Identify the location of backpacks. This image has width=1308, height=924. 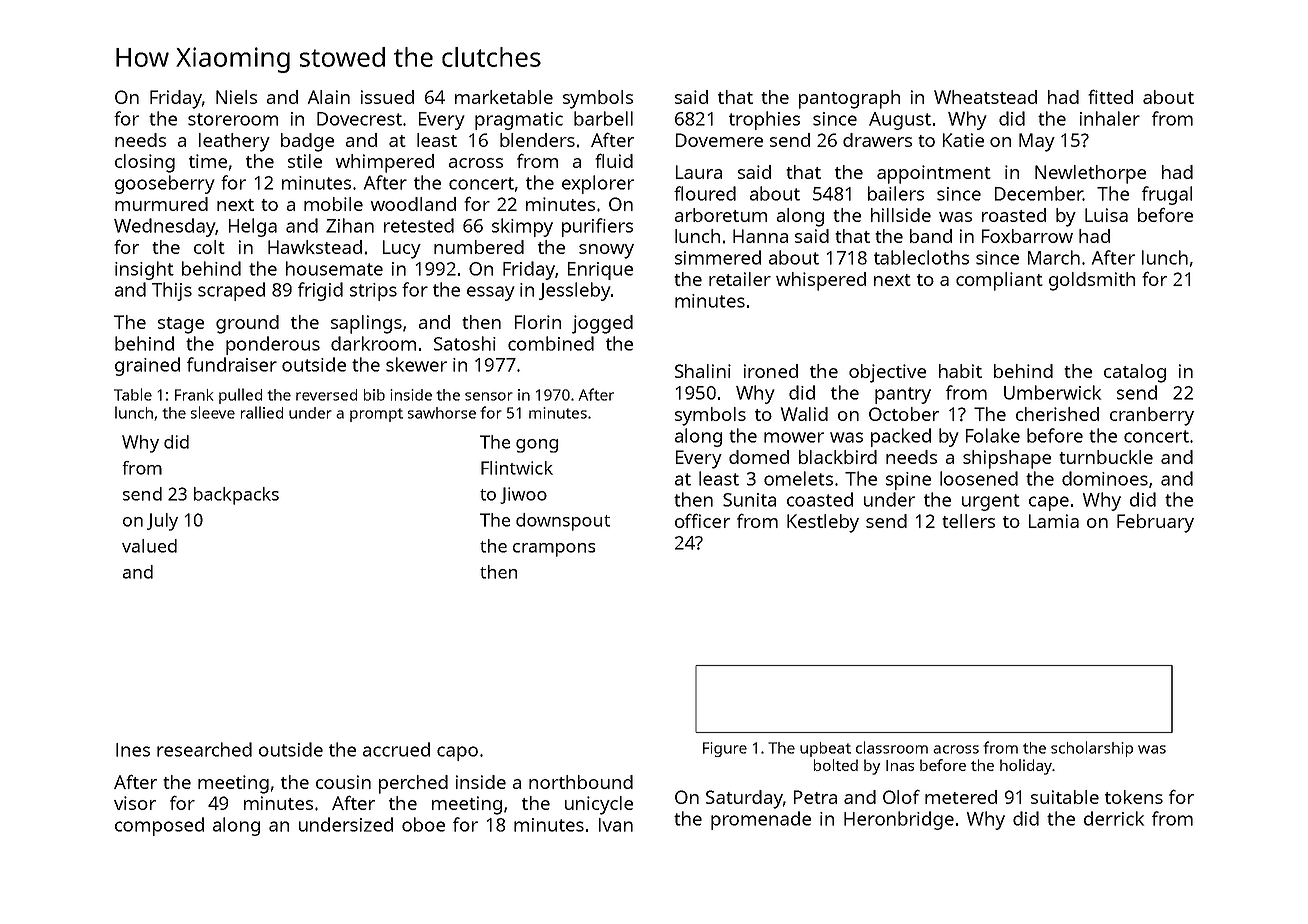
(236, 496).
